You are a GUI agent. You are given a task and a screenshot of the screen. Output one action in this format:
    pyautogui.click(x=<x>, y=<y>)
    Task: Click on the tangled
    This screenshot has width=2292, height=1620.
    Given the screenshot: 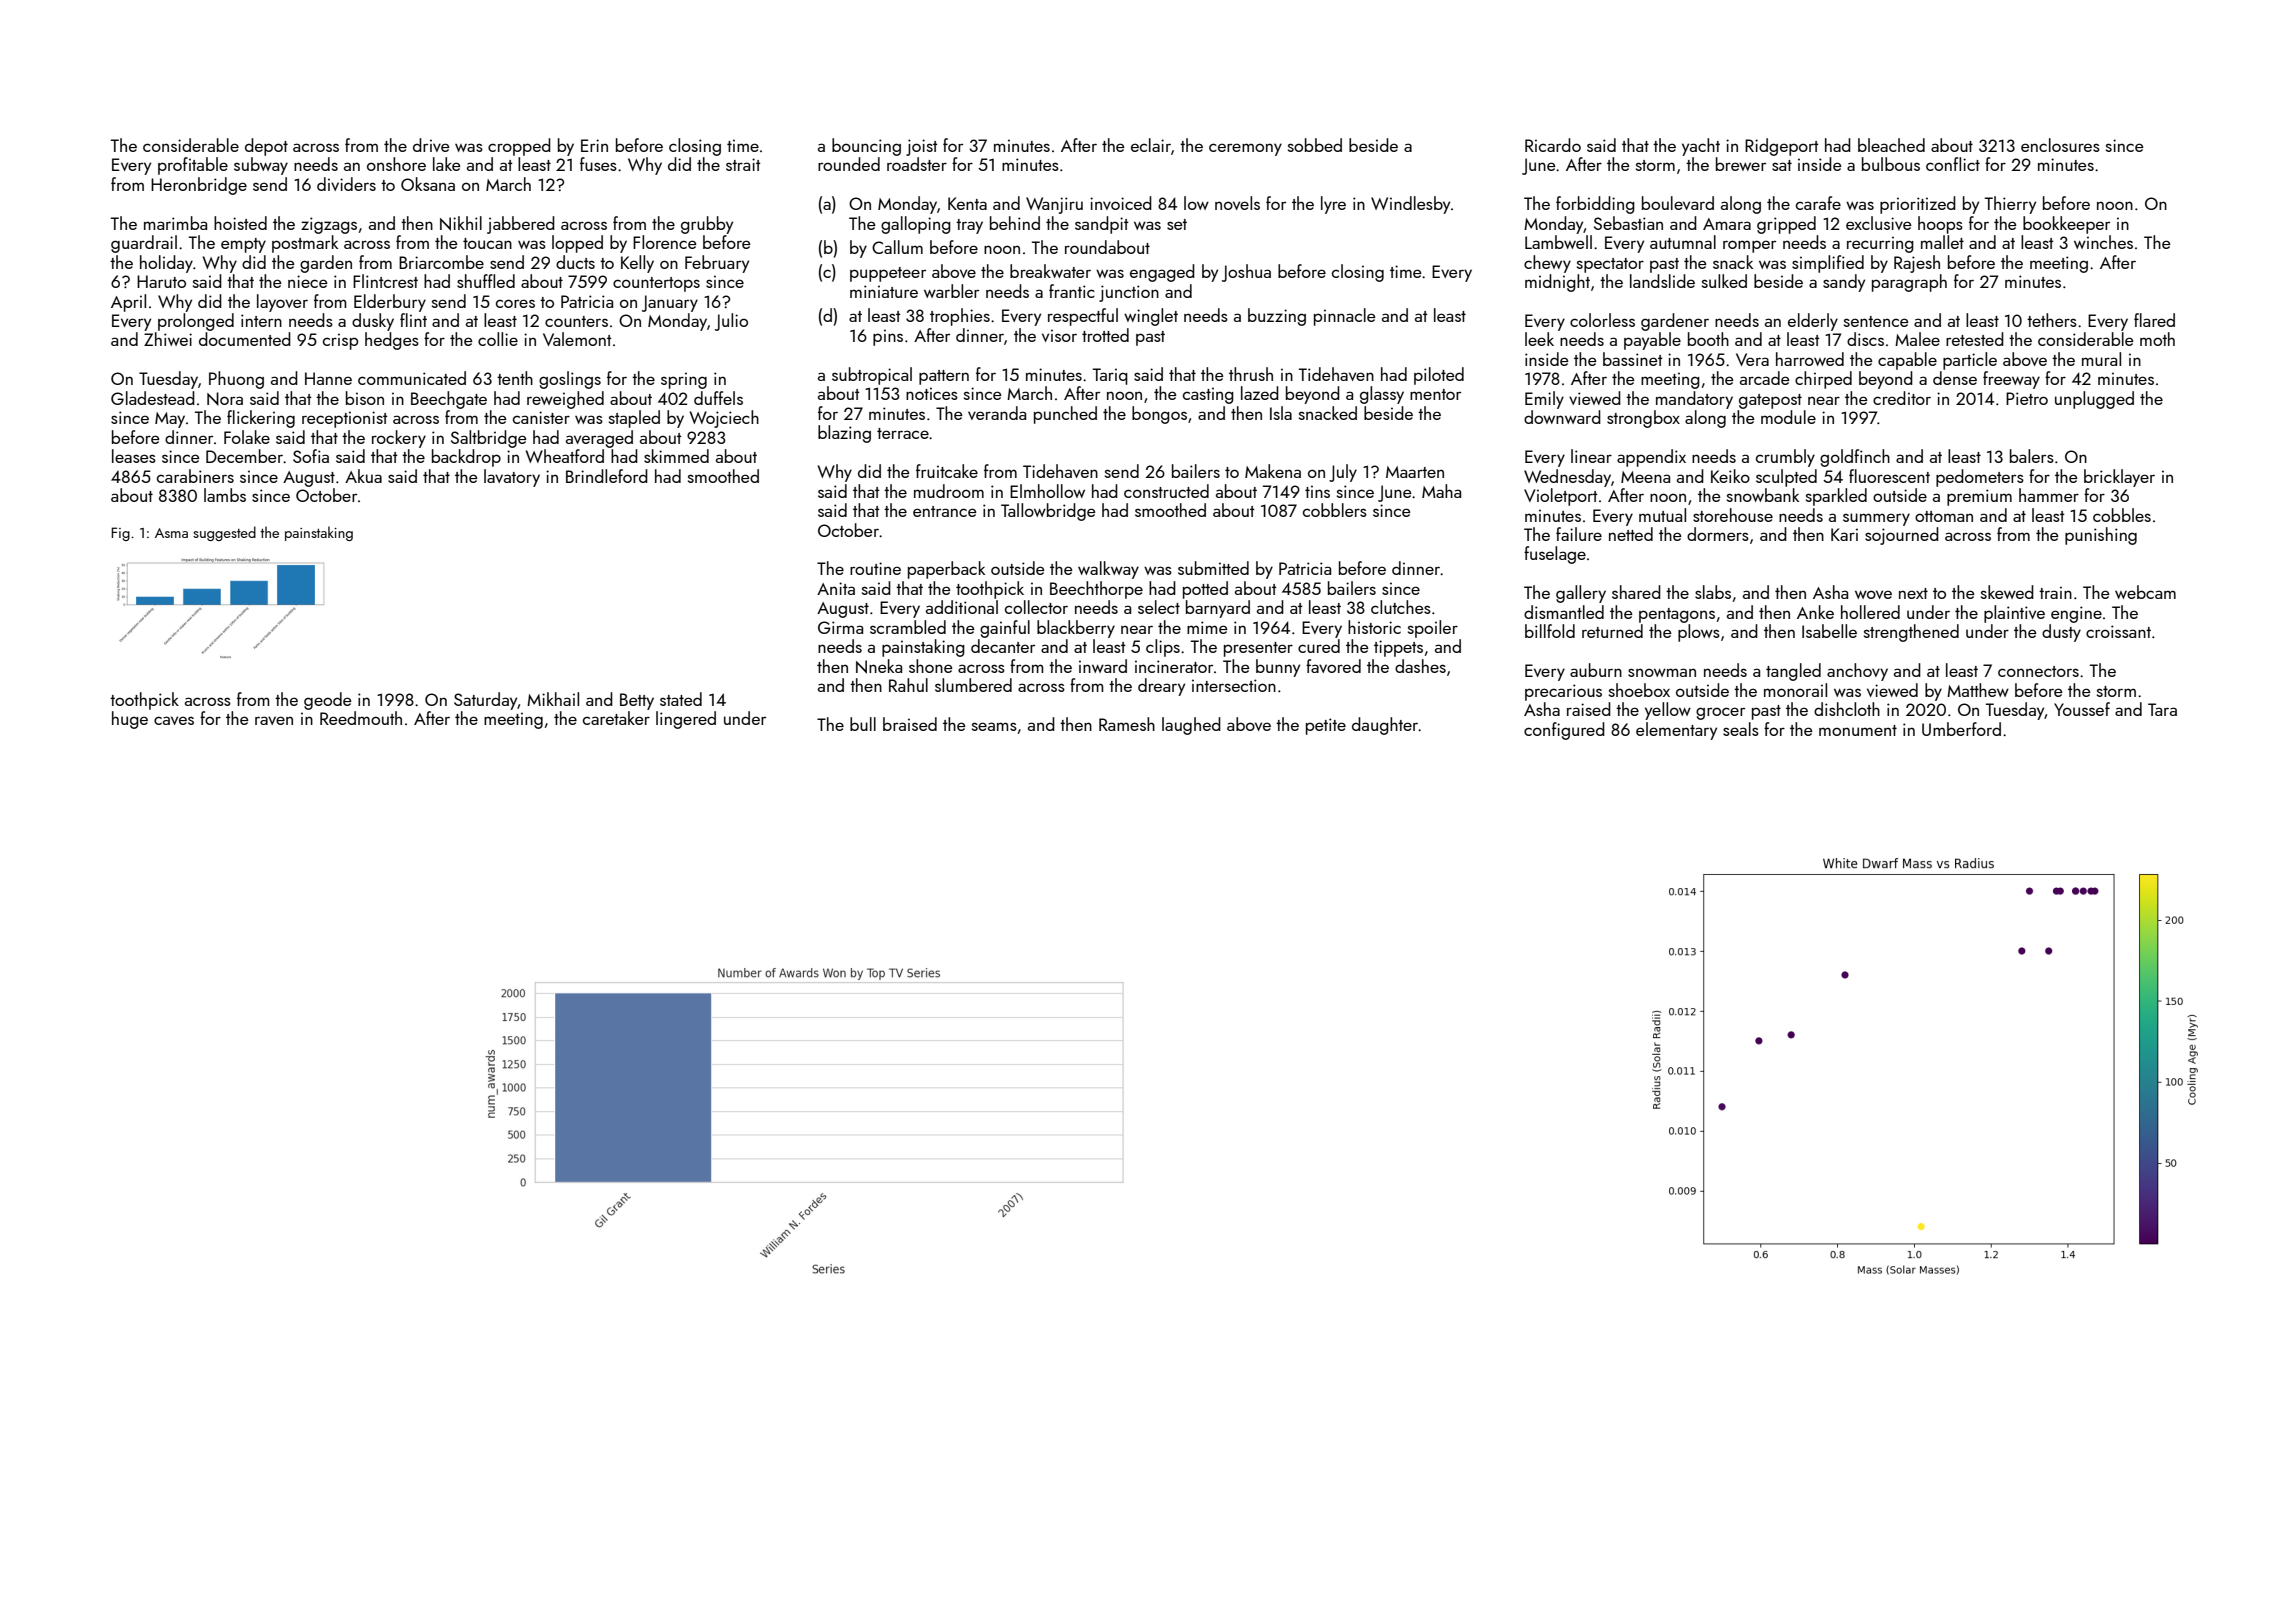 What is the action you would take?
    pyautogui.click(x=1793, y=672)
